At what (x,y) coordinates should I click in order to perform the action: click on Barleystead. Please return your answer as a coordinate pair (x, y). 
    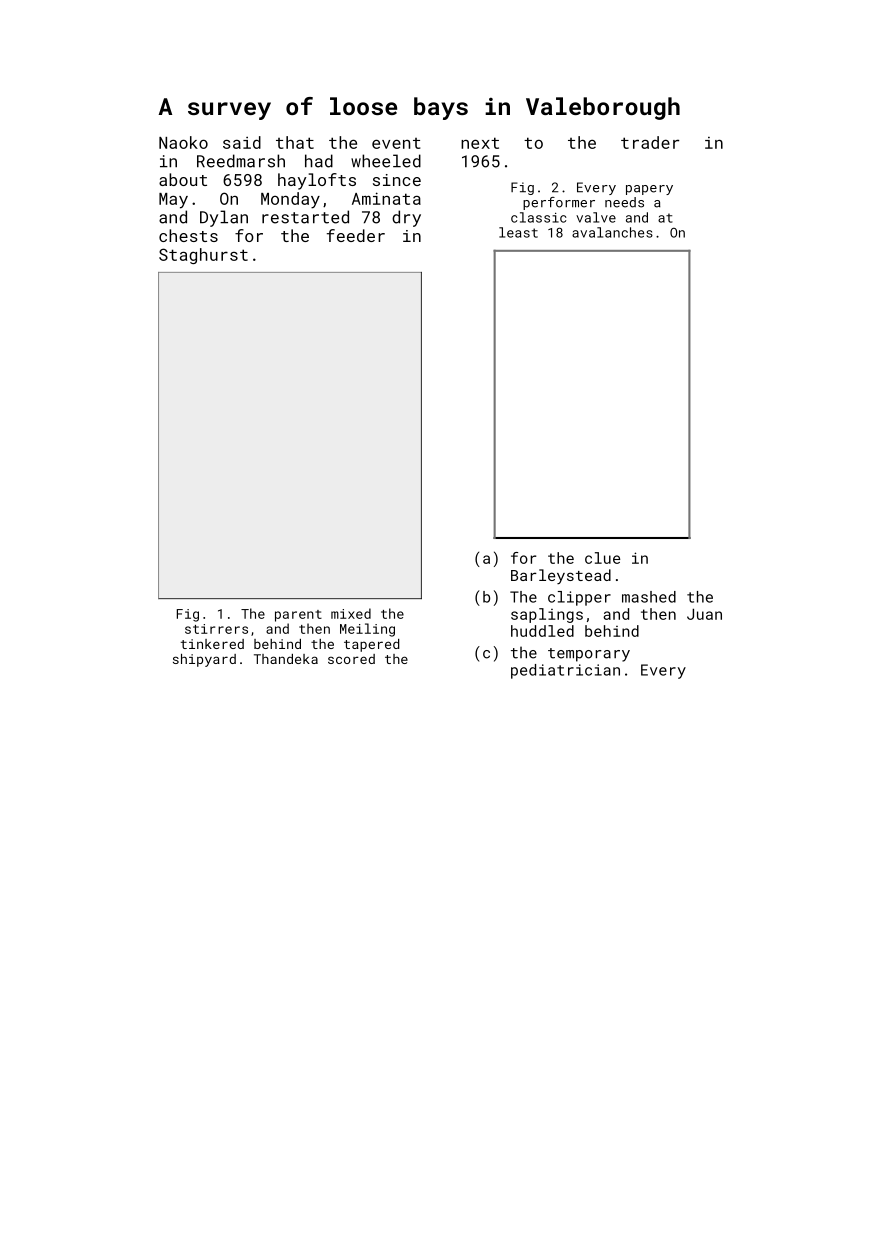
    Looking at the image, I should click on (561, 576).
